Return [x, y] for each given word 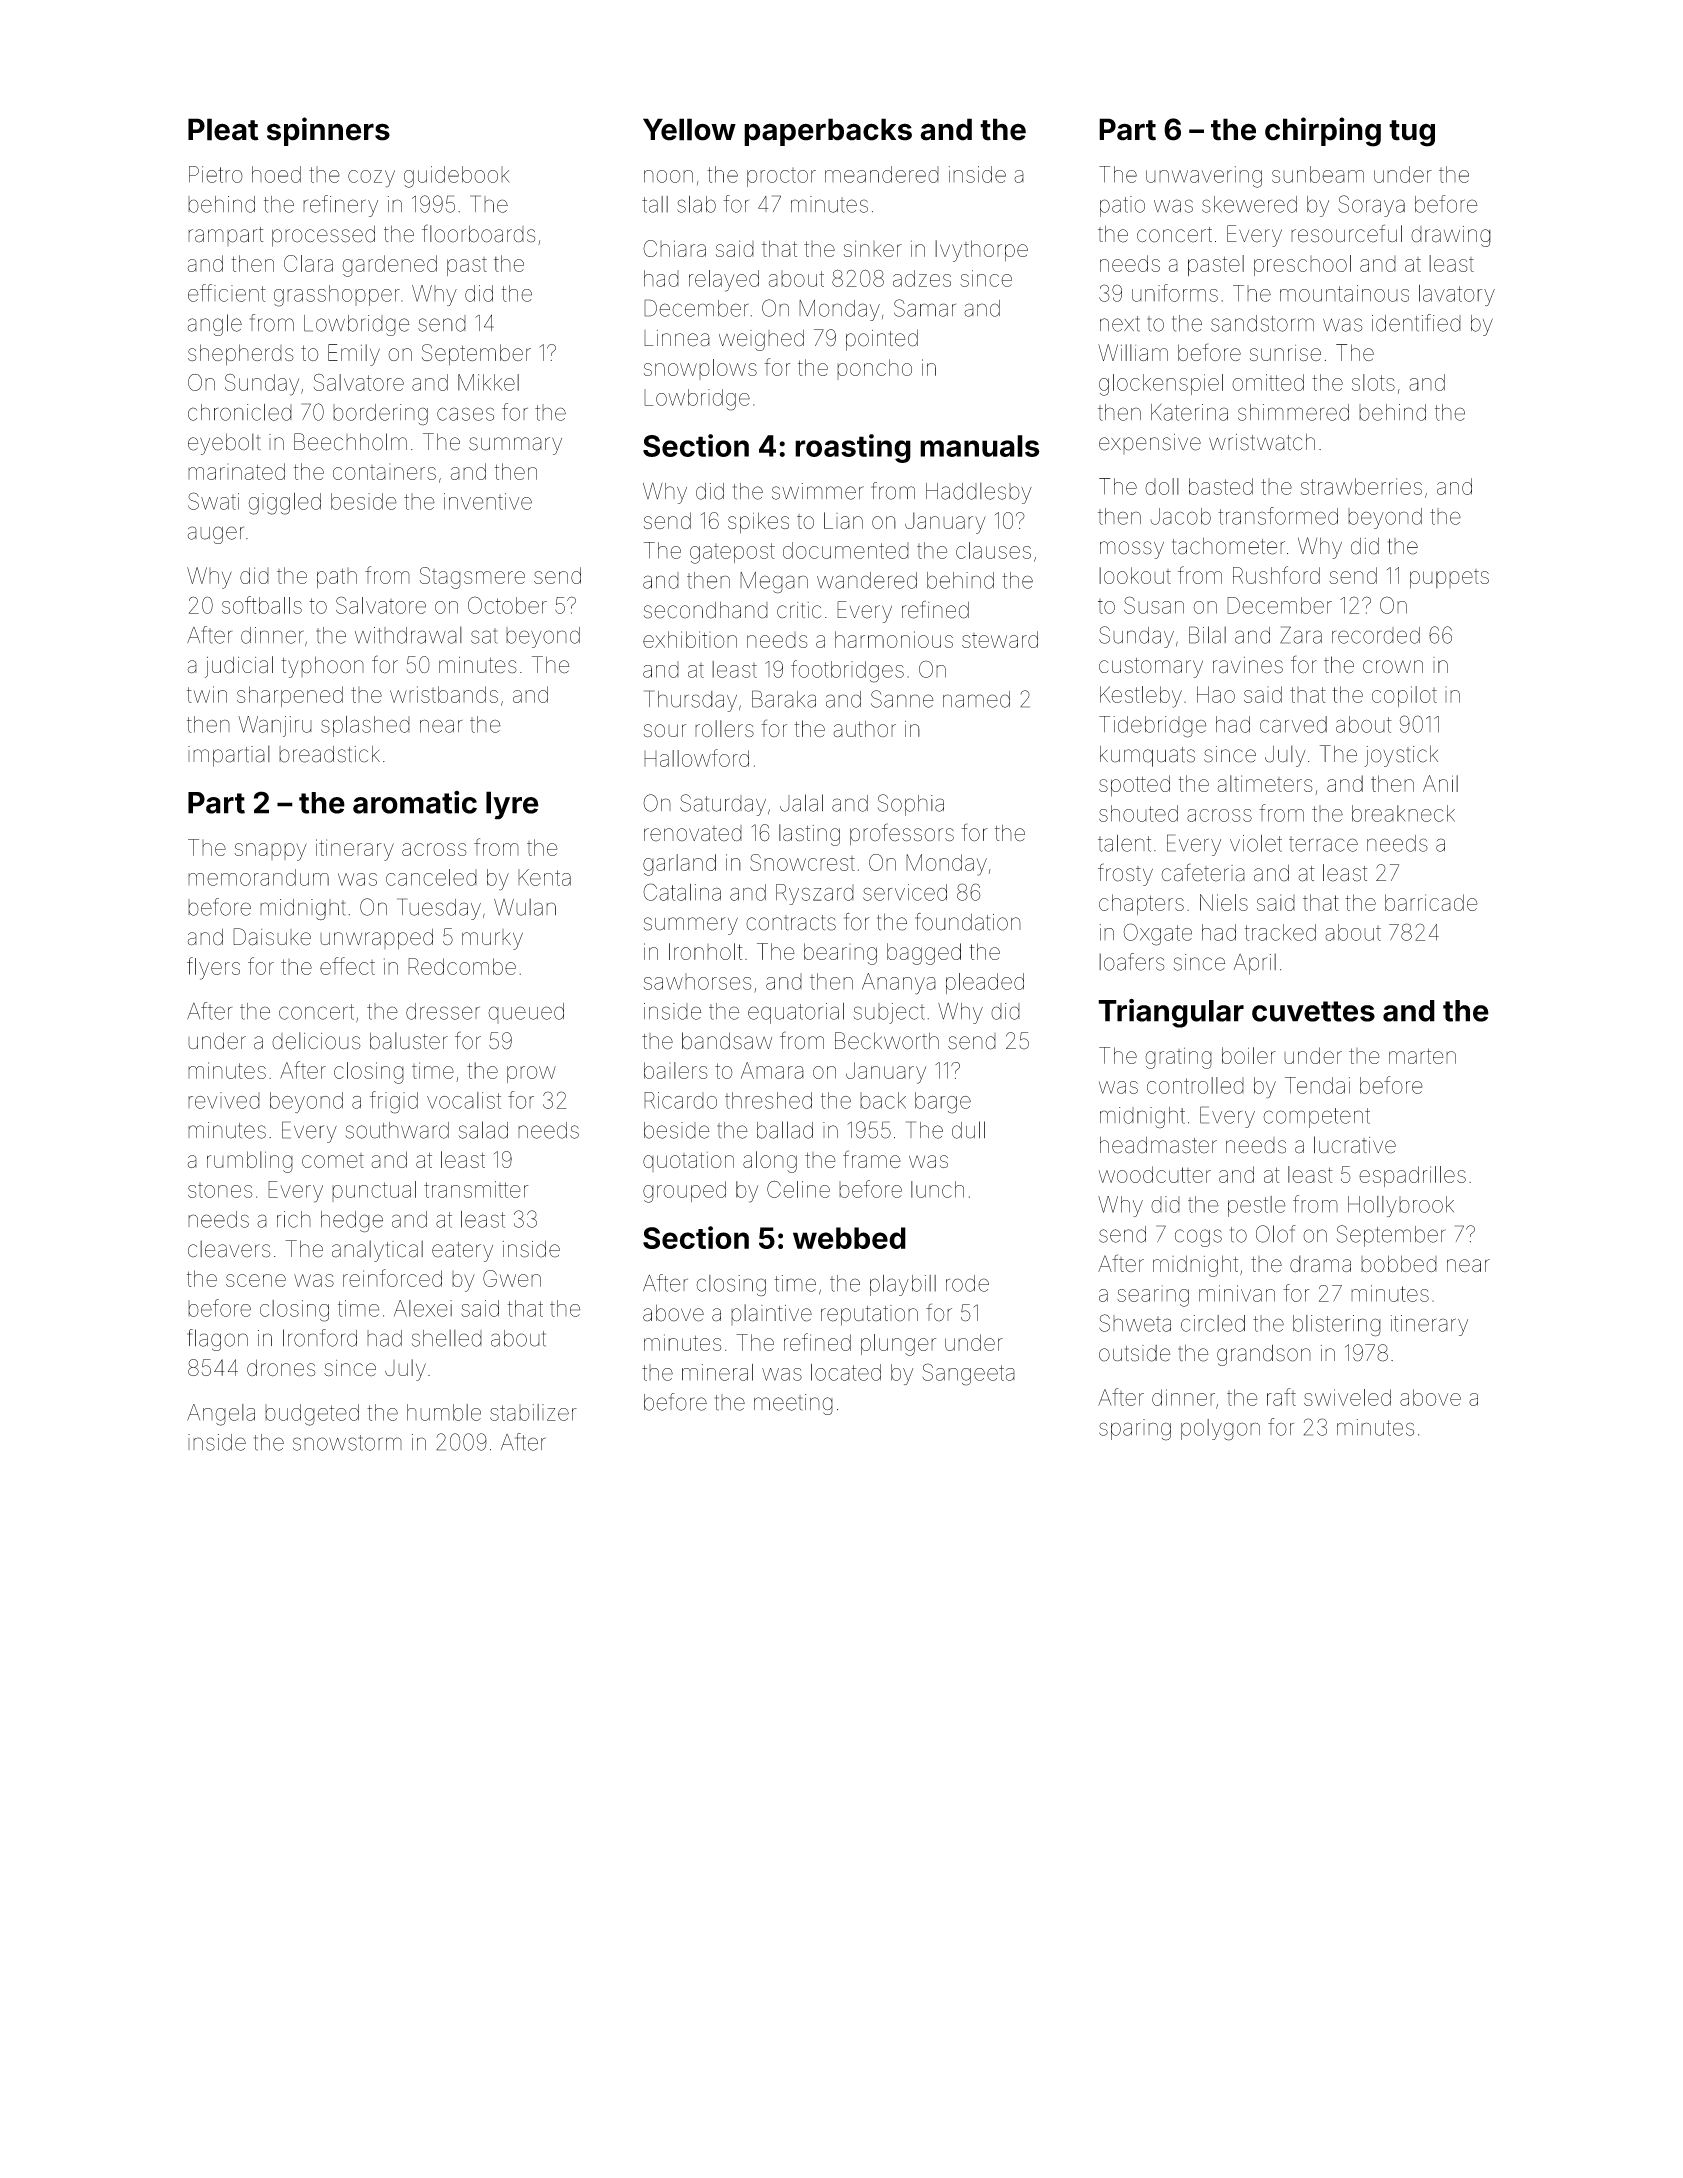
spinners [328, 131]
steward [1000, 639]
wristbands [444, 694]
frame [872, 1159]
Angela [221, 1415]
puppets [1449, 579]
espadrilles [1412, 1176]
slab [696, 204]
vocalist [464, 1100]
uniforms [1175, 293]
